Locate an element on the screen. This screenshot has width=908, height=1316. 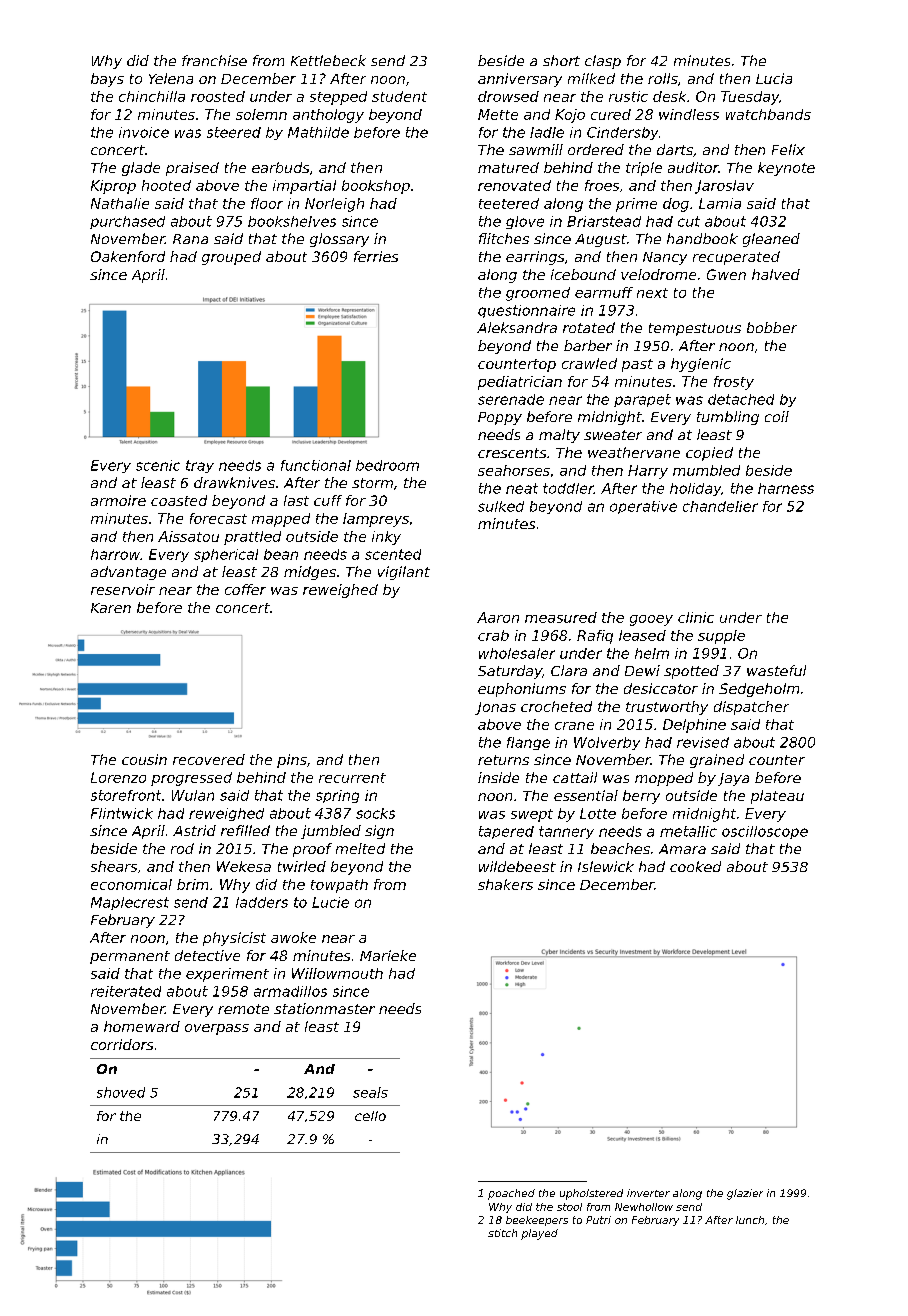
lunch is located at coordinates (750, 1220).
